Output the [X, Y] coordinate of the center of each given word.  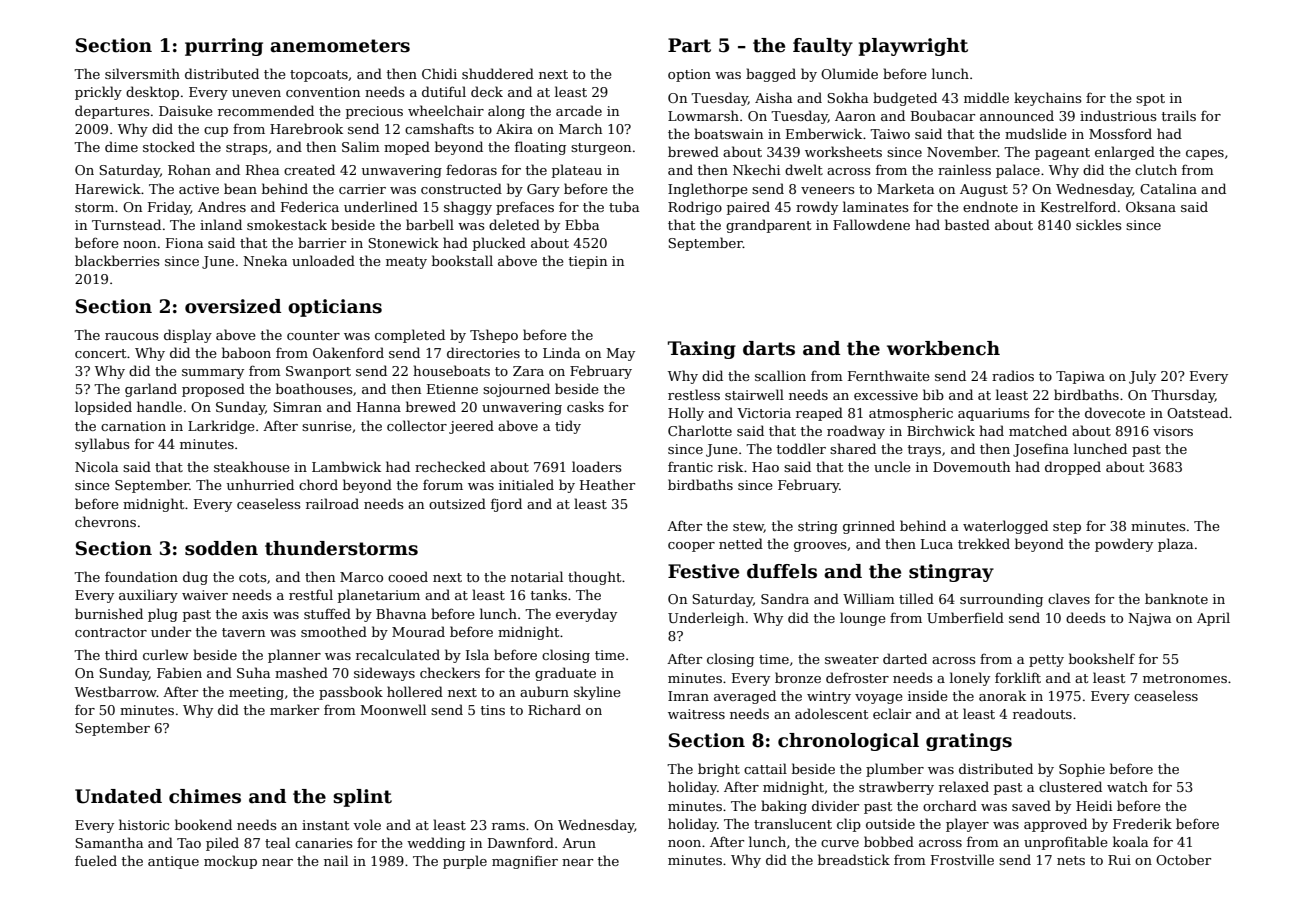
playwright [913, 47]
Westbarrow [116, 691]
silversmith [142, 73]
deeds [1085, 617]
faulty [823, 47]
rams [508, 826]
